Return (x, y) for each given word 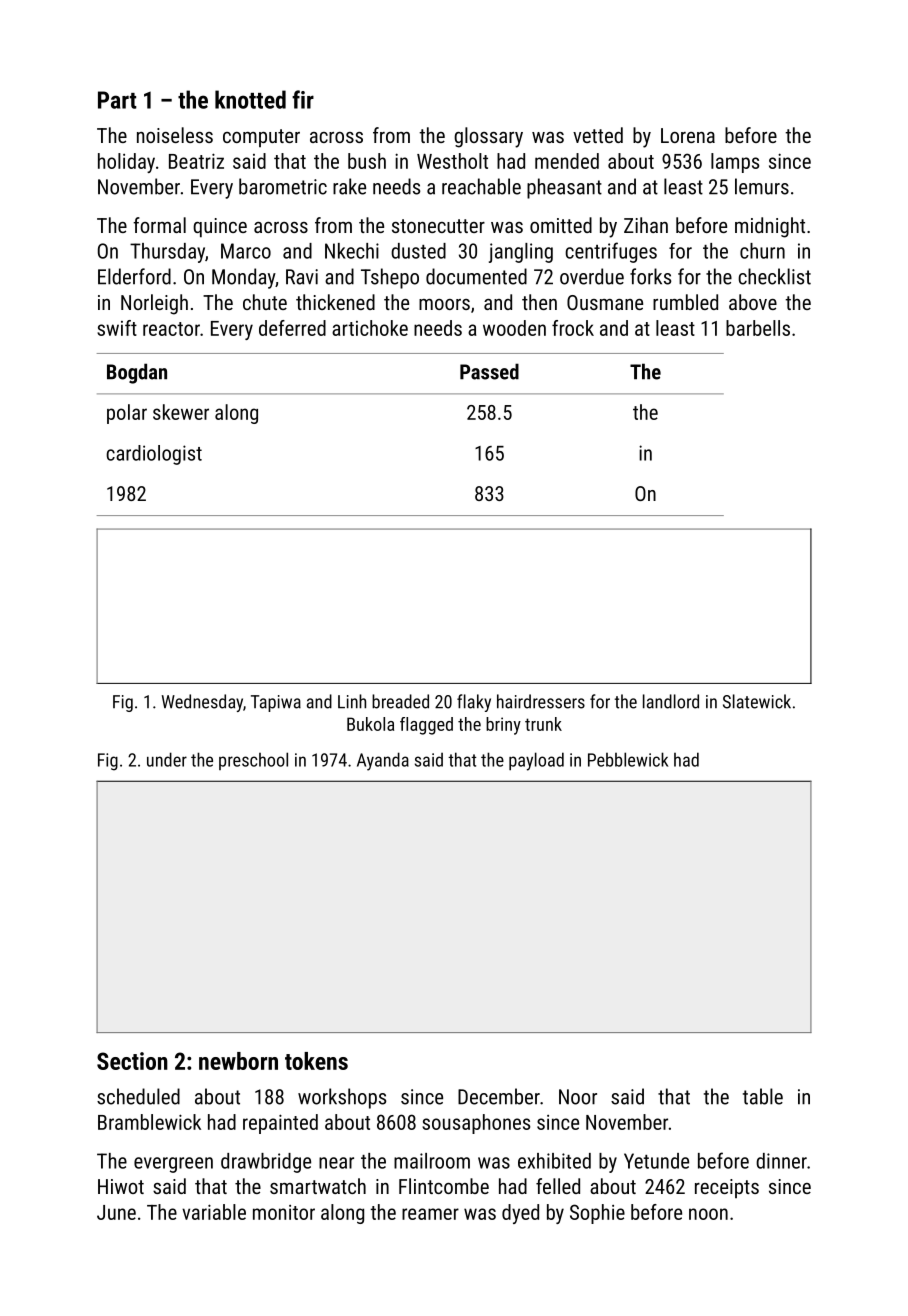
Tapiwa (276, 703)
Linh (352, 701)
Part (117, 100)
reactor (171, 329)
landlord (671, 701)
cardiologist (154, 455)
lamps (735, 163)
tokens (316, 1061)
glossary (488, 137)
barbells (758, 328)
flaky (474, 703)
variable (214, 1212)
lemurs (762, 186)
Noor (578, 1097)
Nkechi (352, 251)
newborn (238, 1061)
